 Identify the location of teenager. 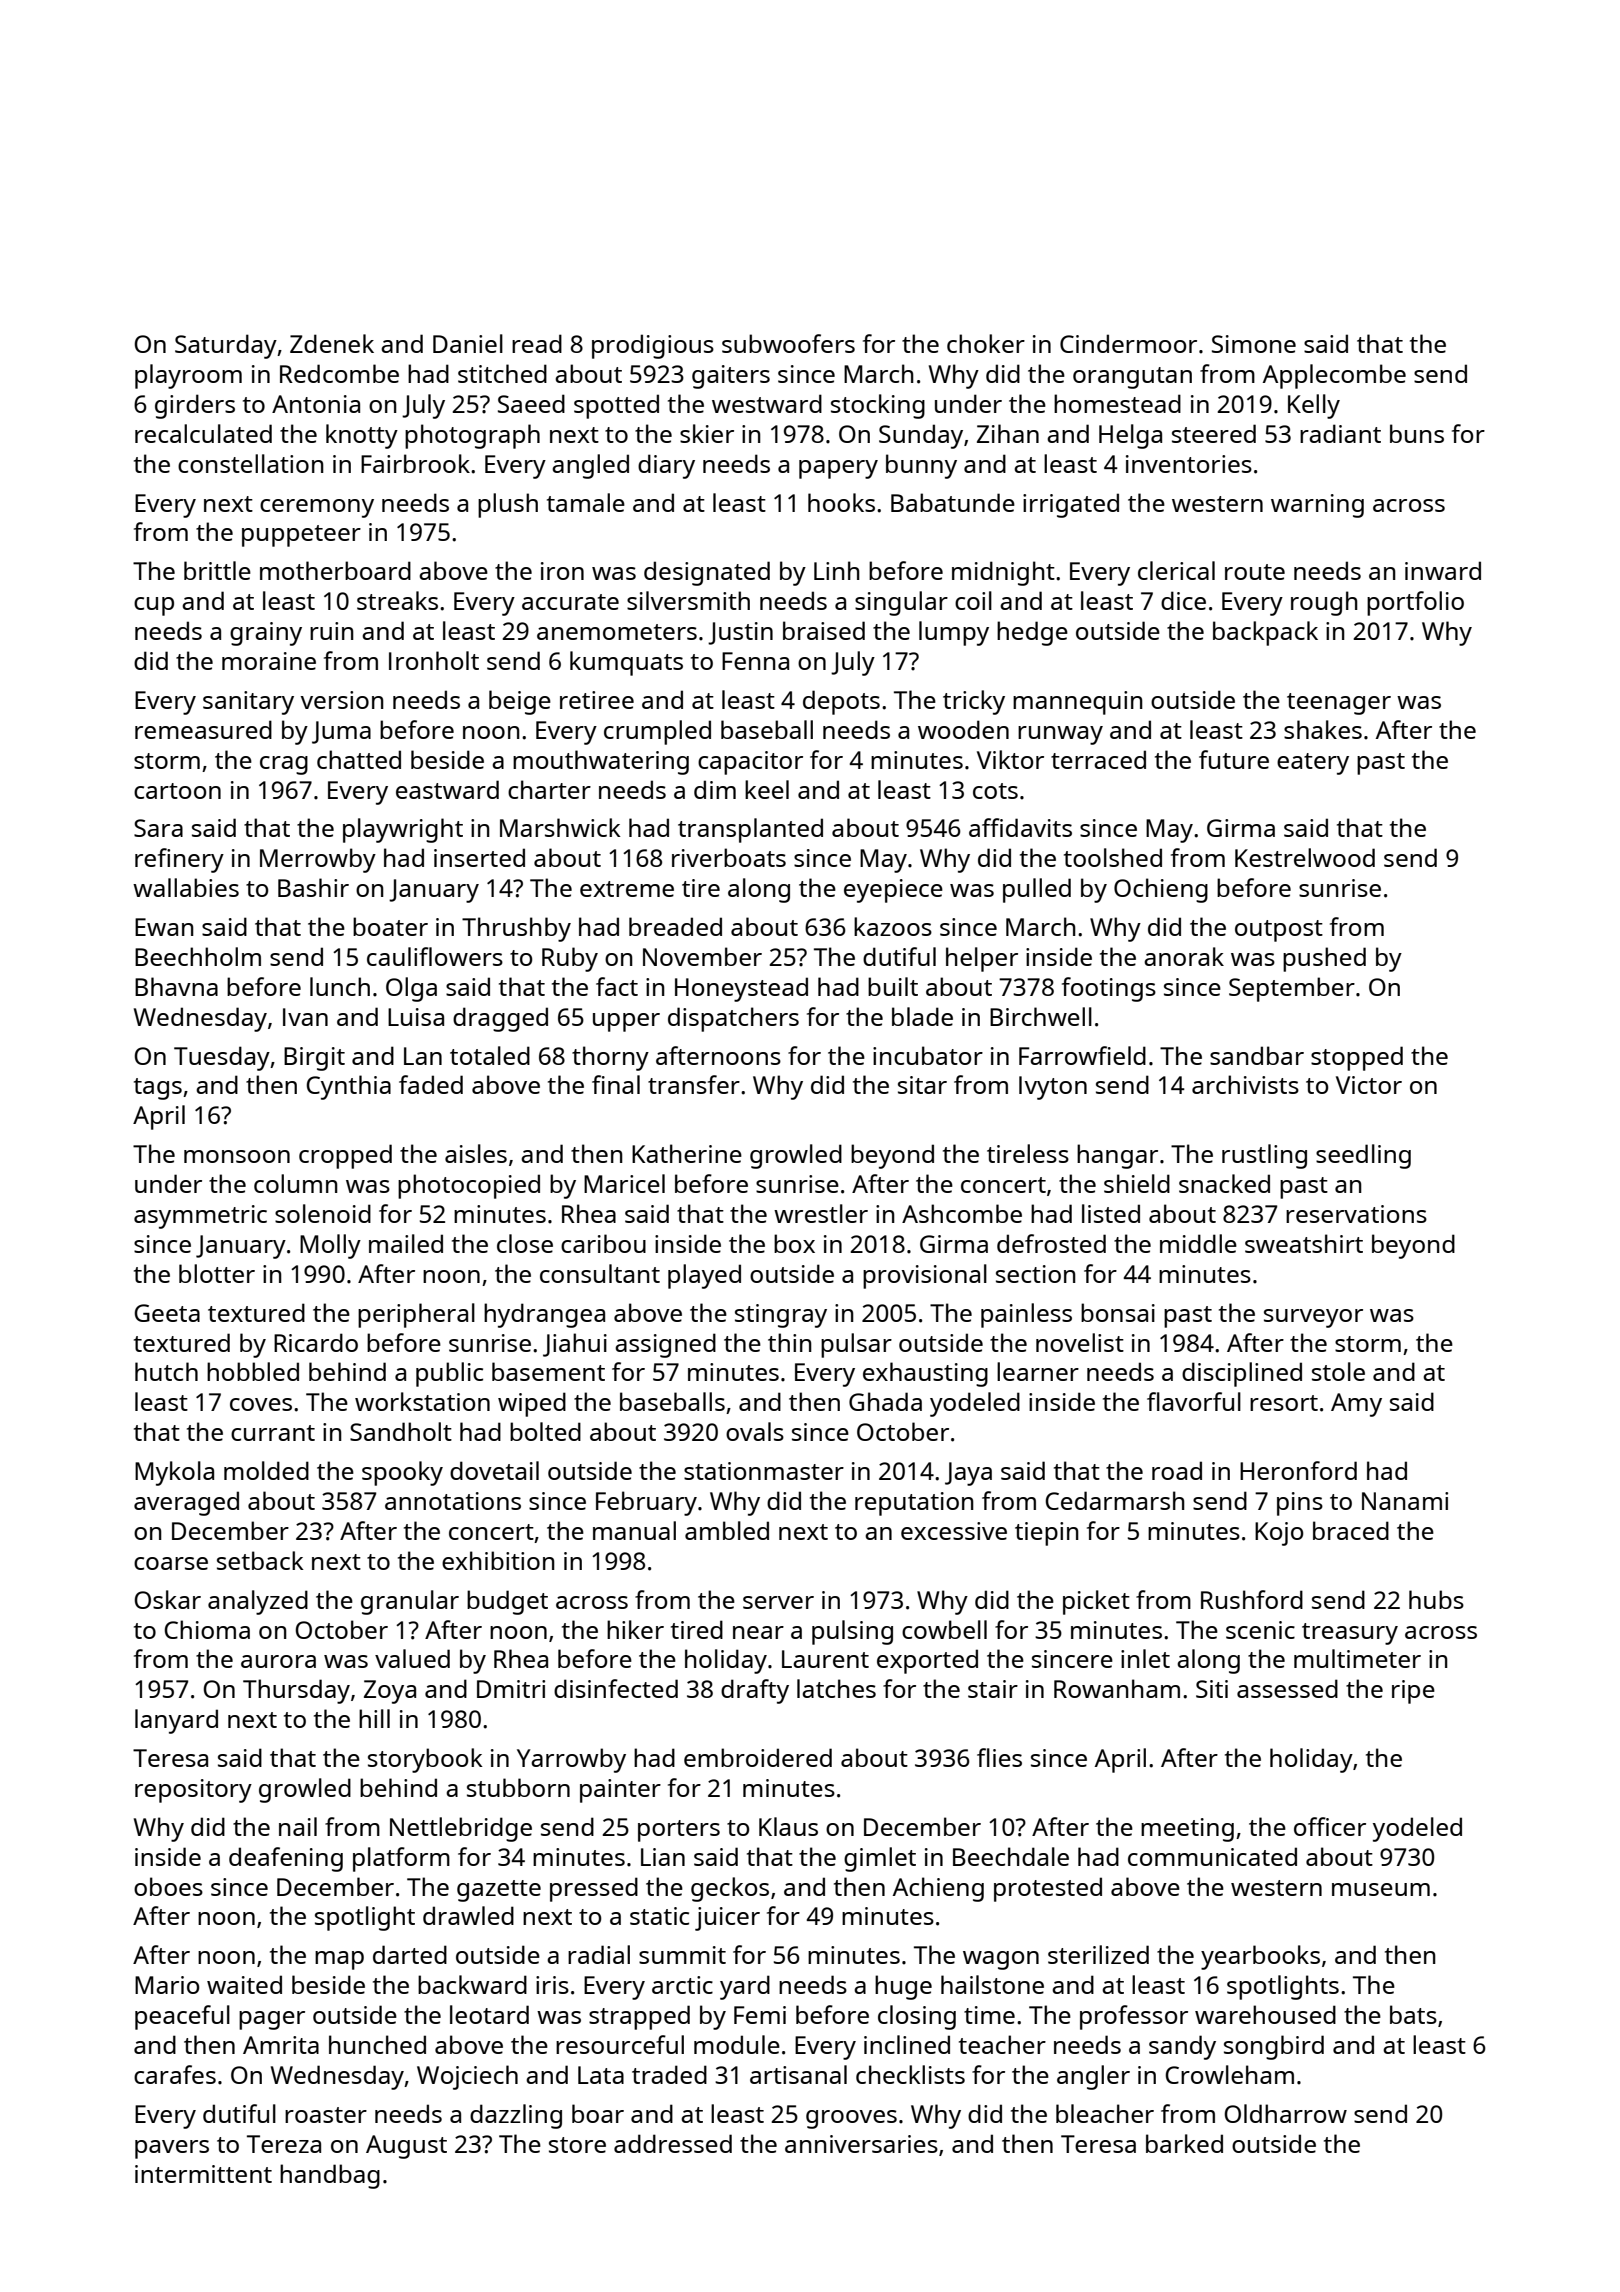
(1339, 704).
